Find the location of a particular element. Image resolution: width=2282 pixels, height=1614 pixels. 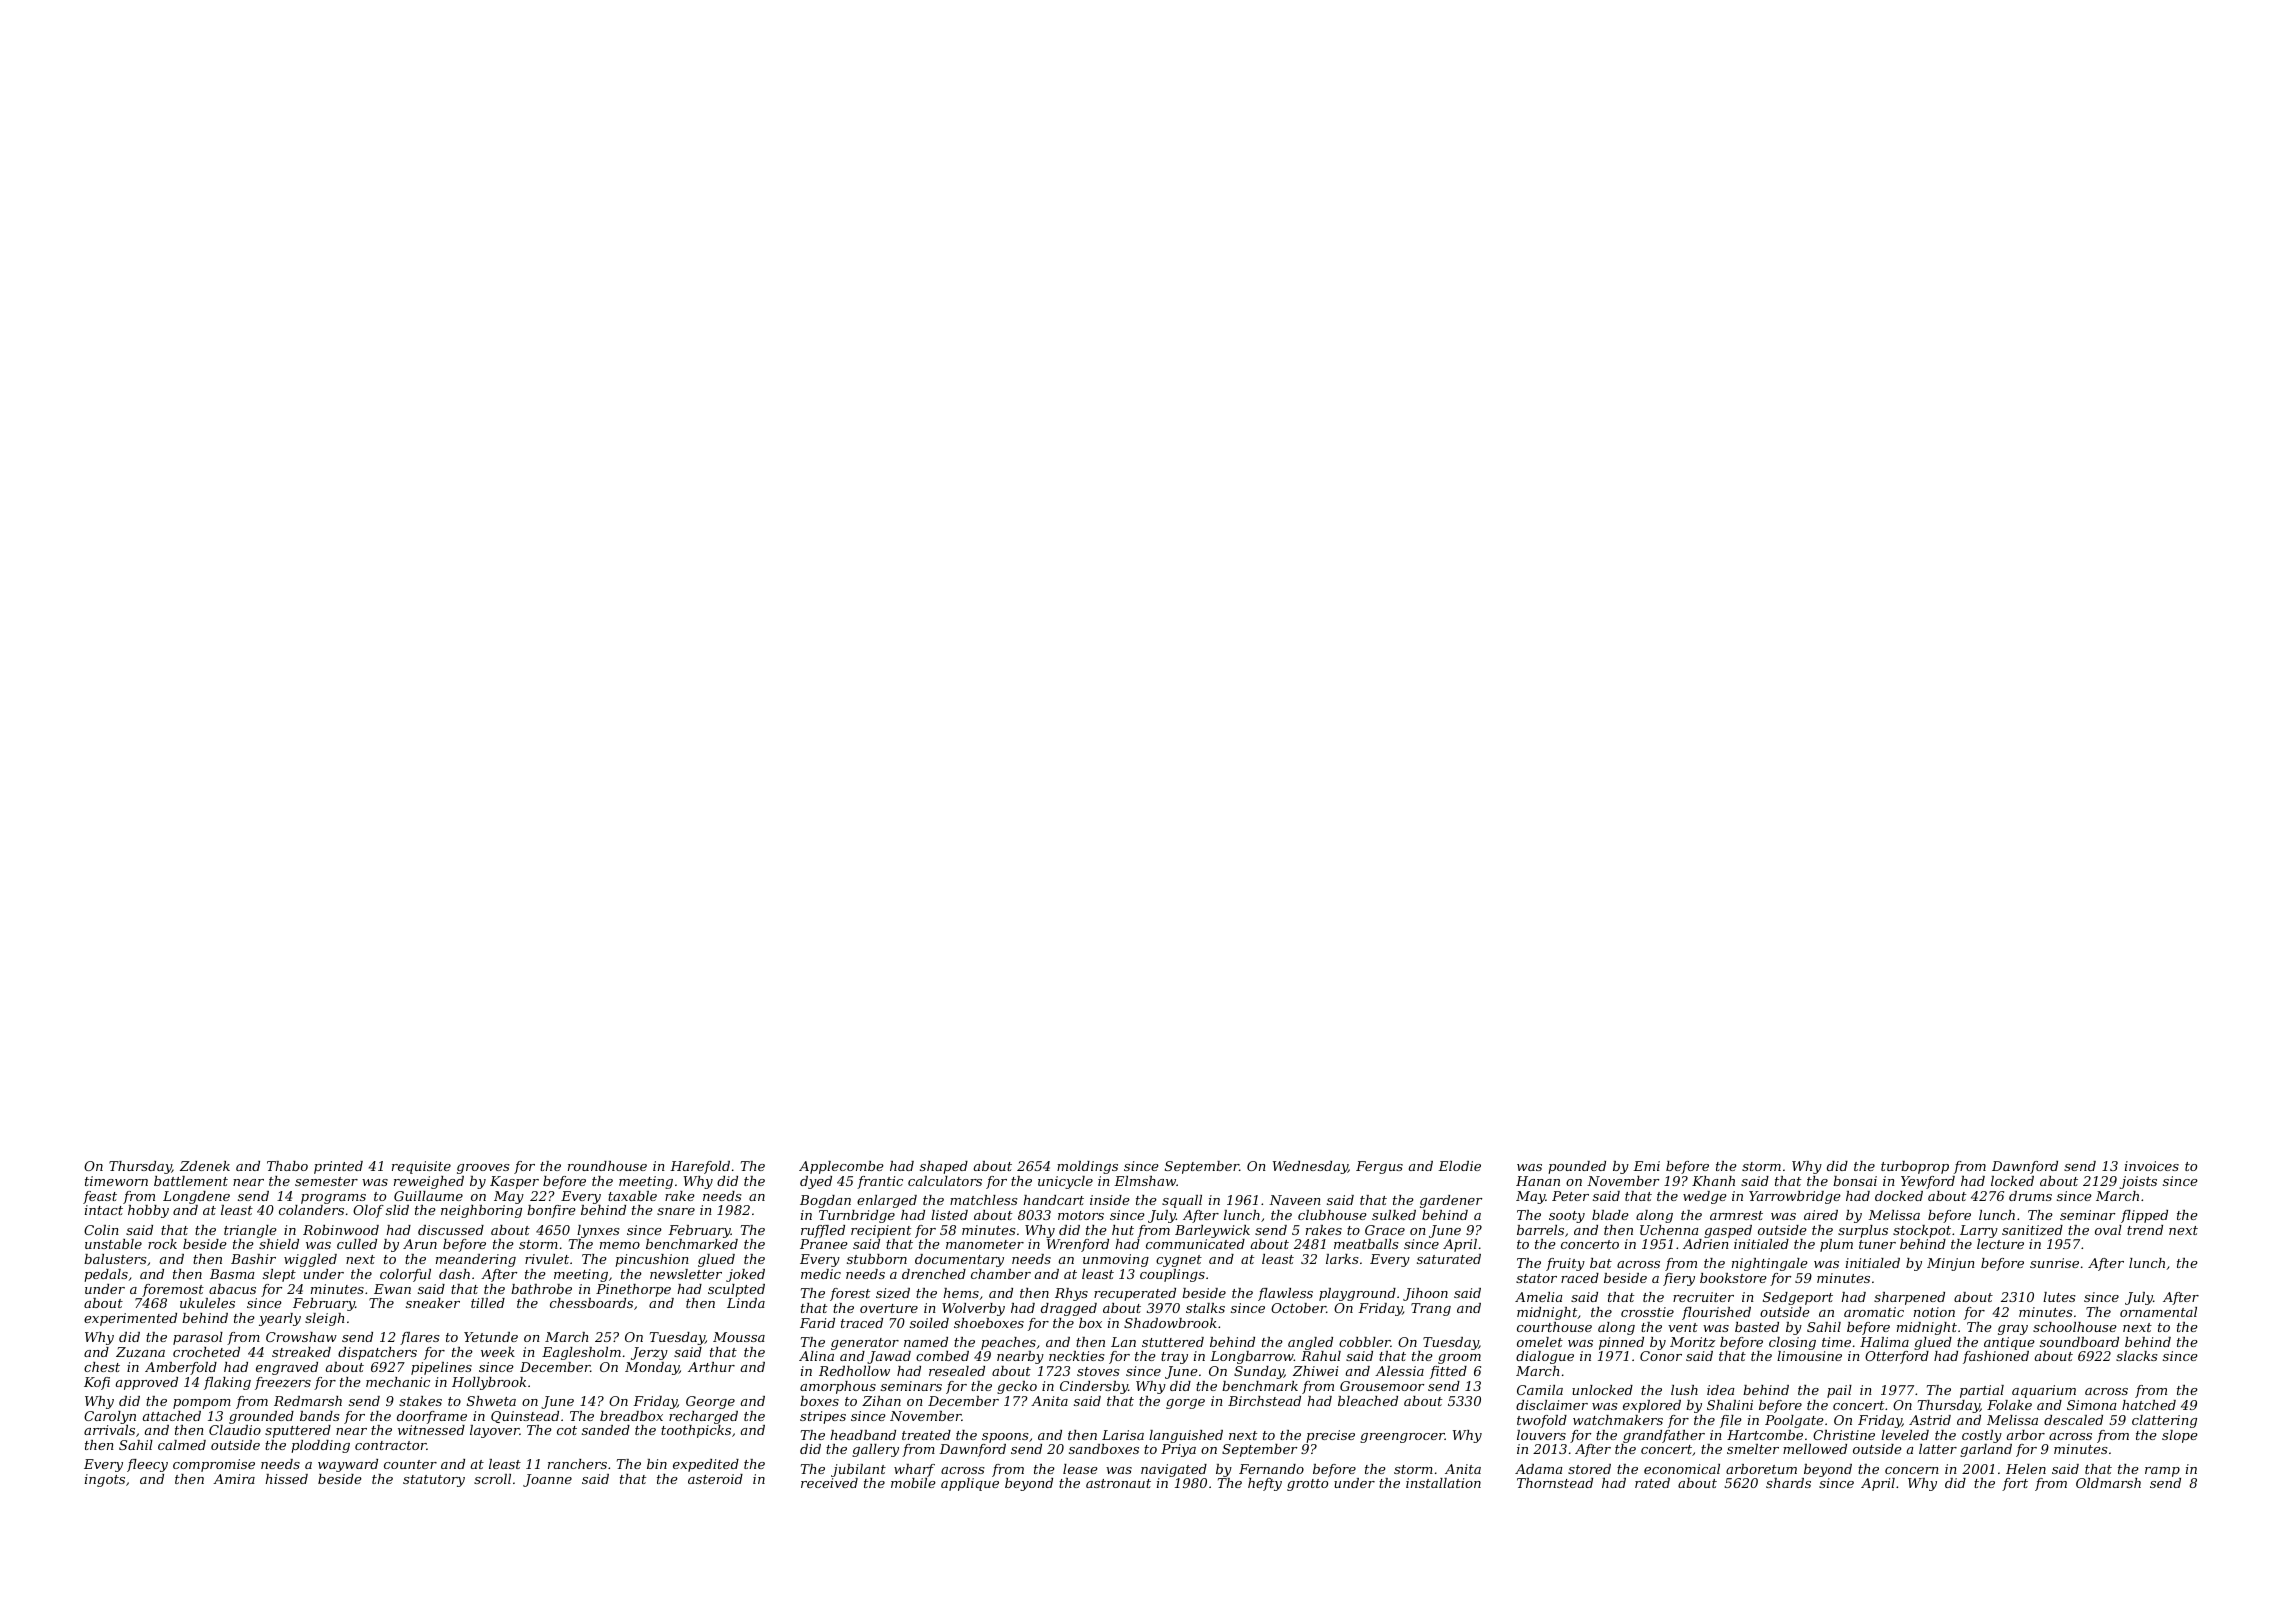

Amira is located at coordinates (234, 1479).
